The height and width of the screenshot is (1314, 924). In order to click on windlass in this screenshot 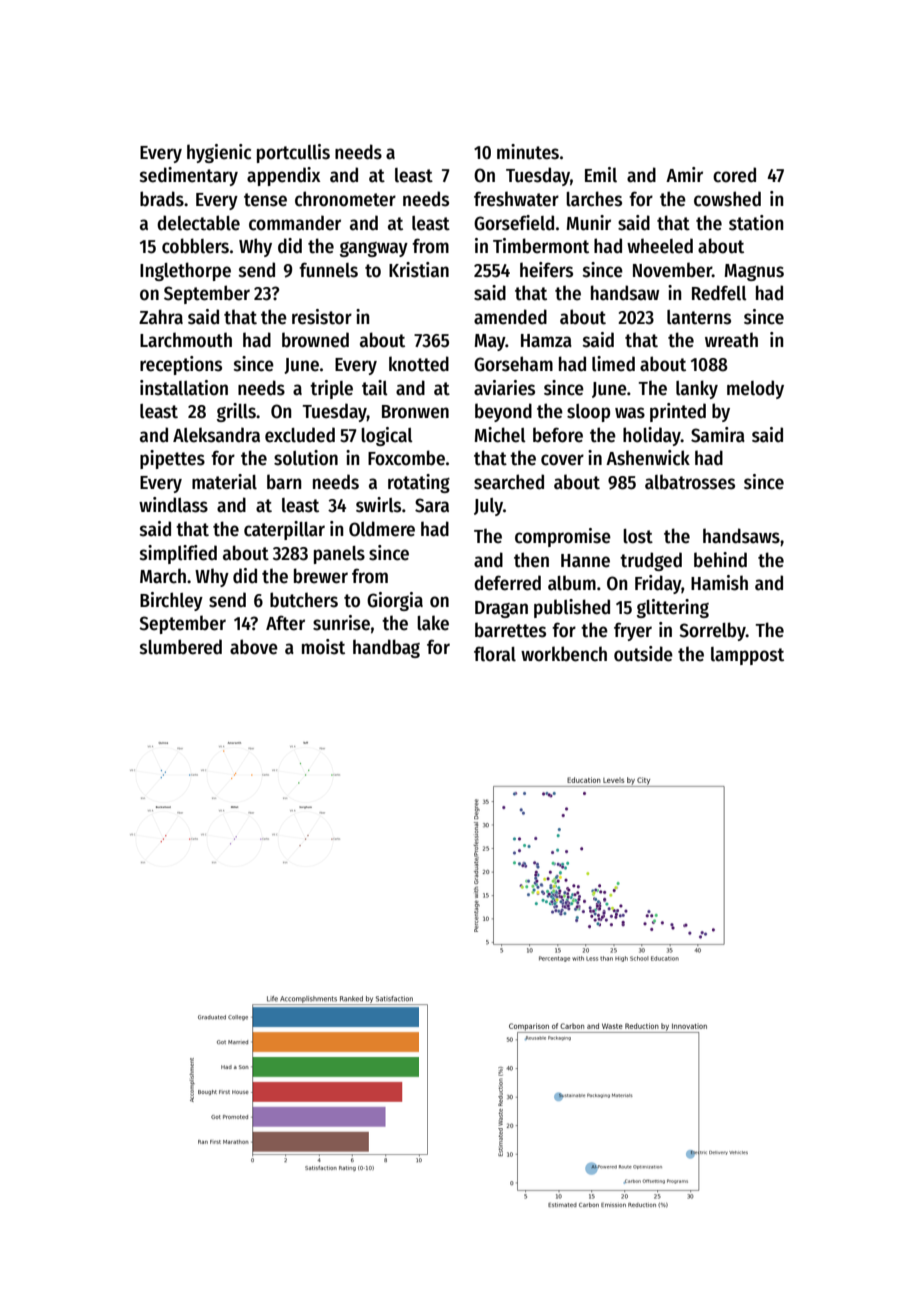, I will do `click(173, 505)`.
